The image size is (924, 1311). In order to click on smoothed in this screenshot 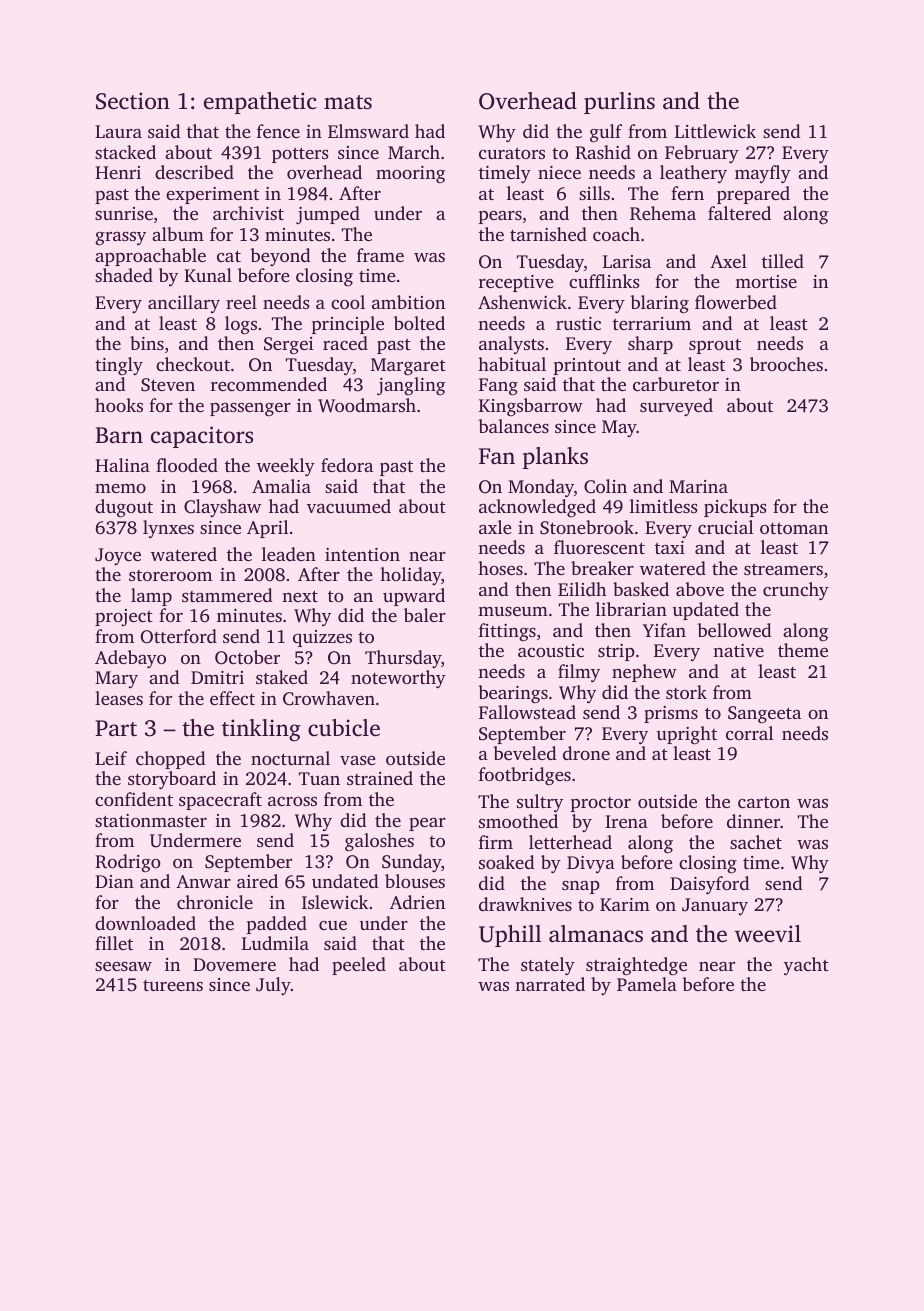, I will do `click(518, 821)`.
